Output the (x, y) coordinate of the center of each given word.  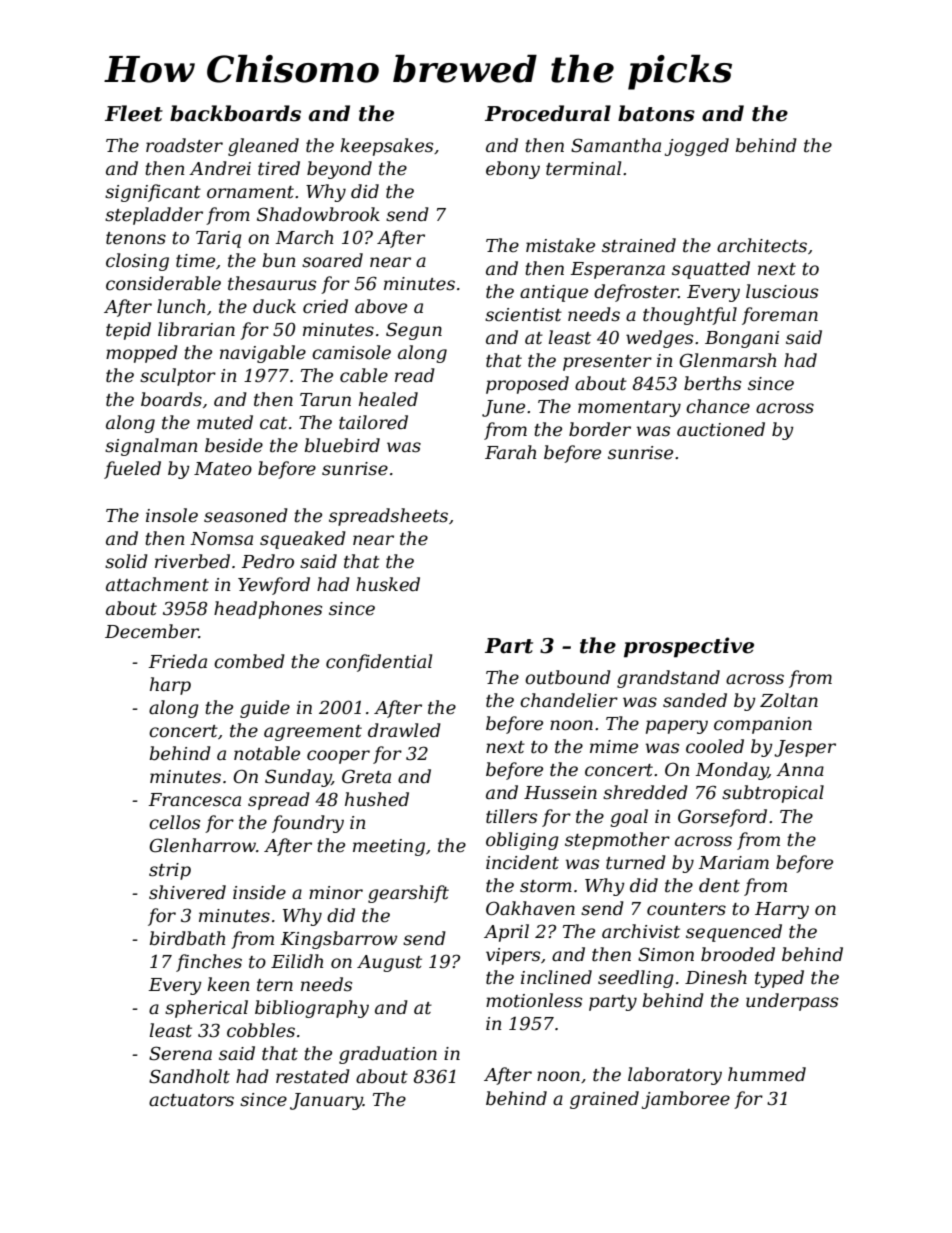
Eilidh (297, 961)
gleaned (263, 147)
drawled (404, 730)
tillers (511, 816)
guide (265, 709)
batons (656, 113)
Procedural (548, 113)
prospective (689, 647)
